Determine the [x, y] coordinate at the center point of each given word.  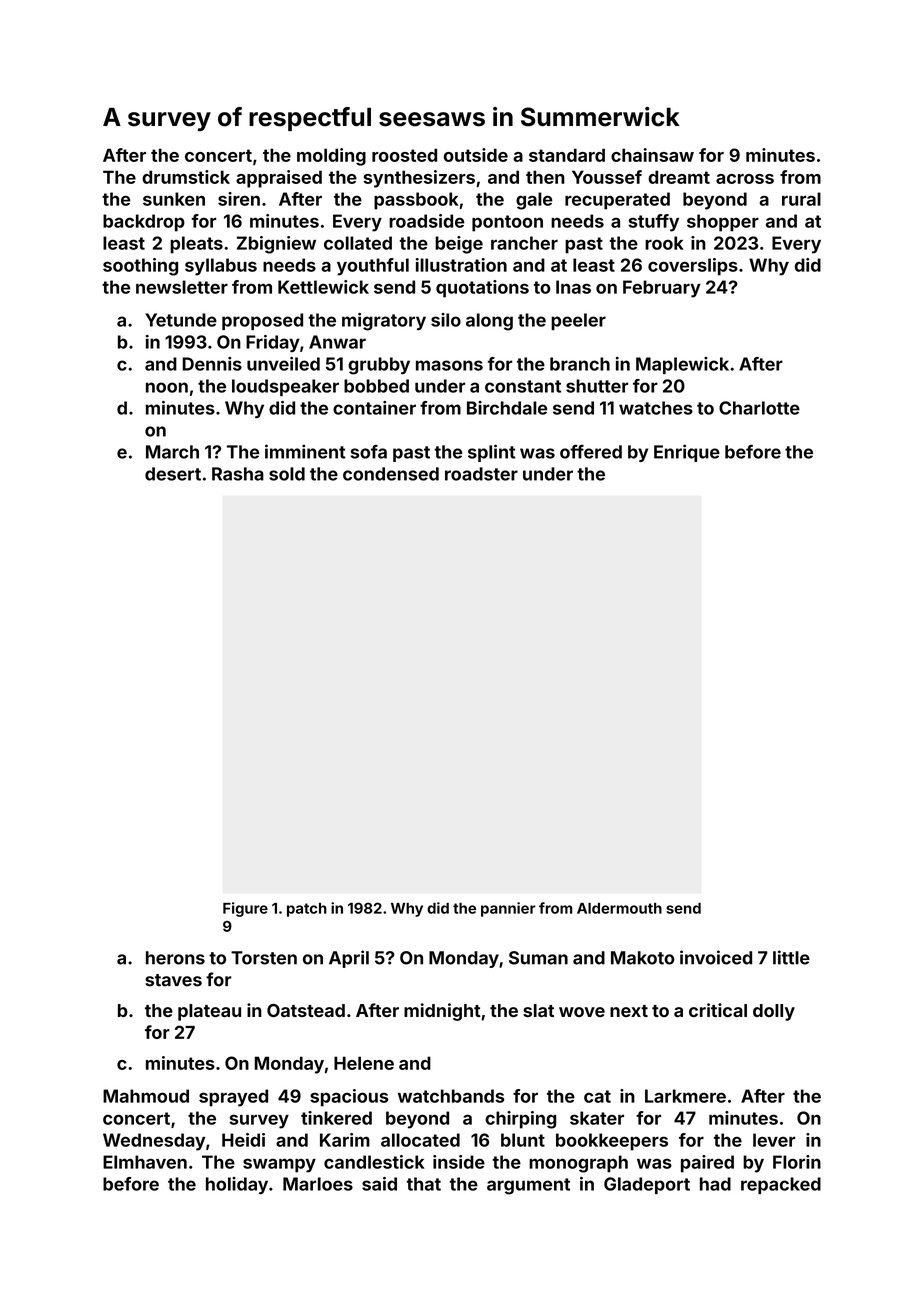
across [745, 179]
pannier [508, 909]
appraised [279, 179]
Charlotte [759, 408]
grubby [379, 366]
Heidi [243, 1140]
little [791, 957]
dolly [774, 1012]
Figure [245, 909]
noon [167, 387]
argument [528, 1186]
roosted [404, 155]
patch [307, 910]
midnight [442, 1012]
